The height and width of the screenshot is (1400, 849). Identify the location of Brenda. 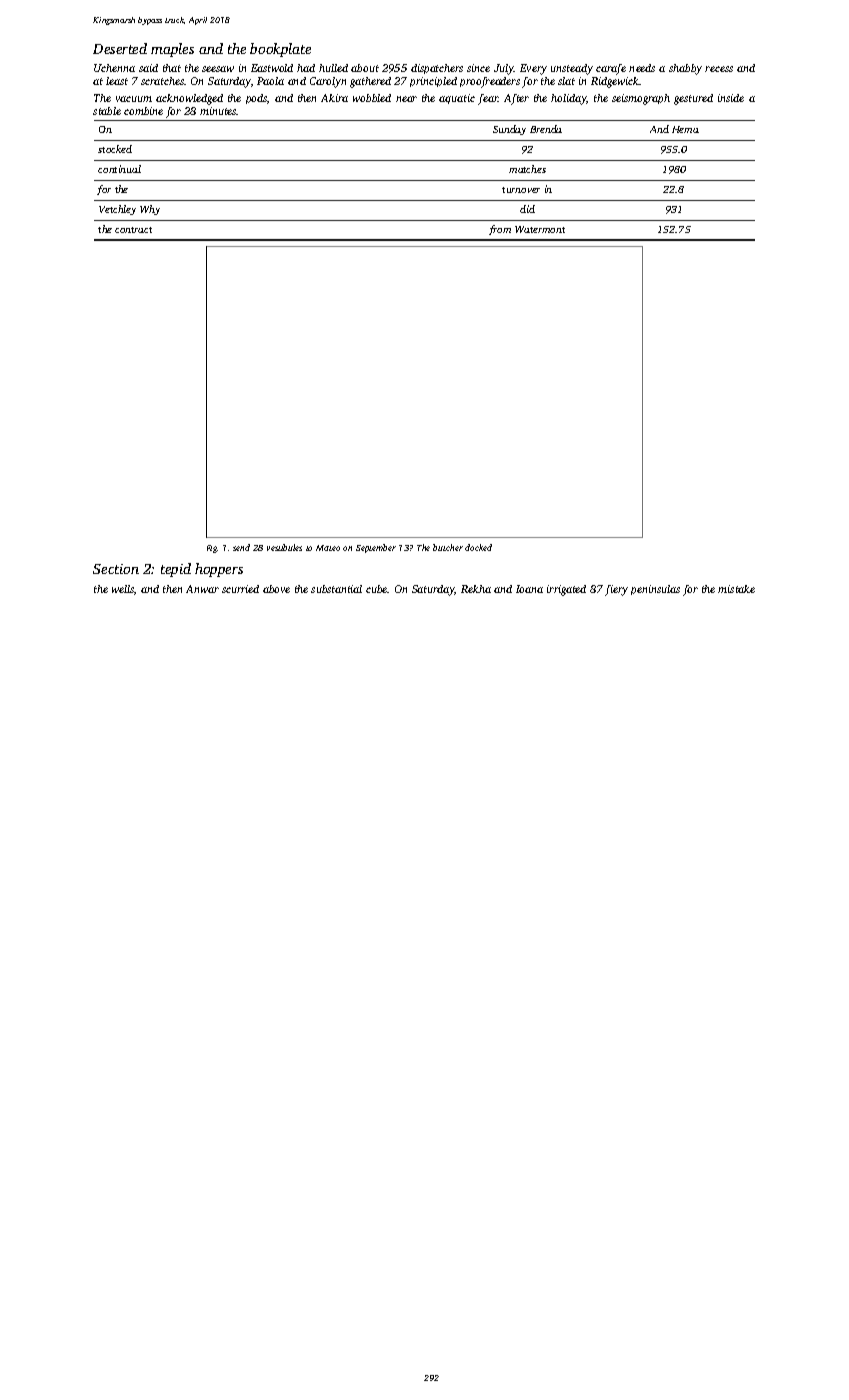
(546, 129).
